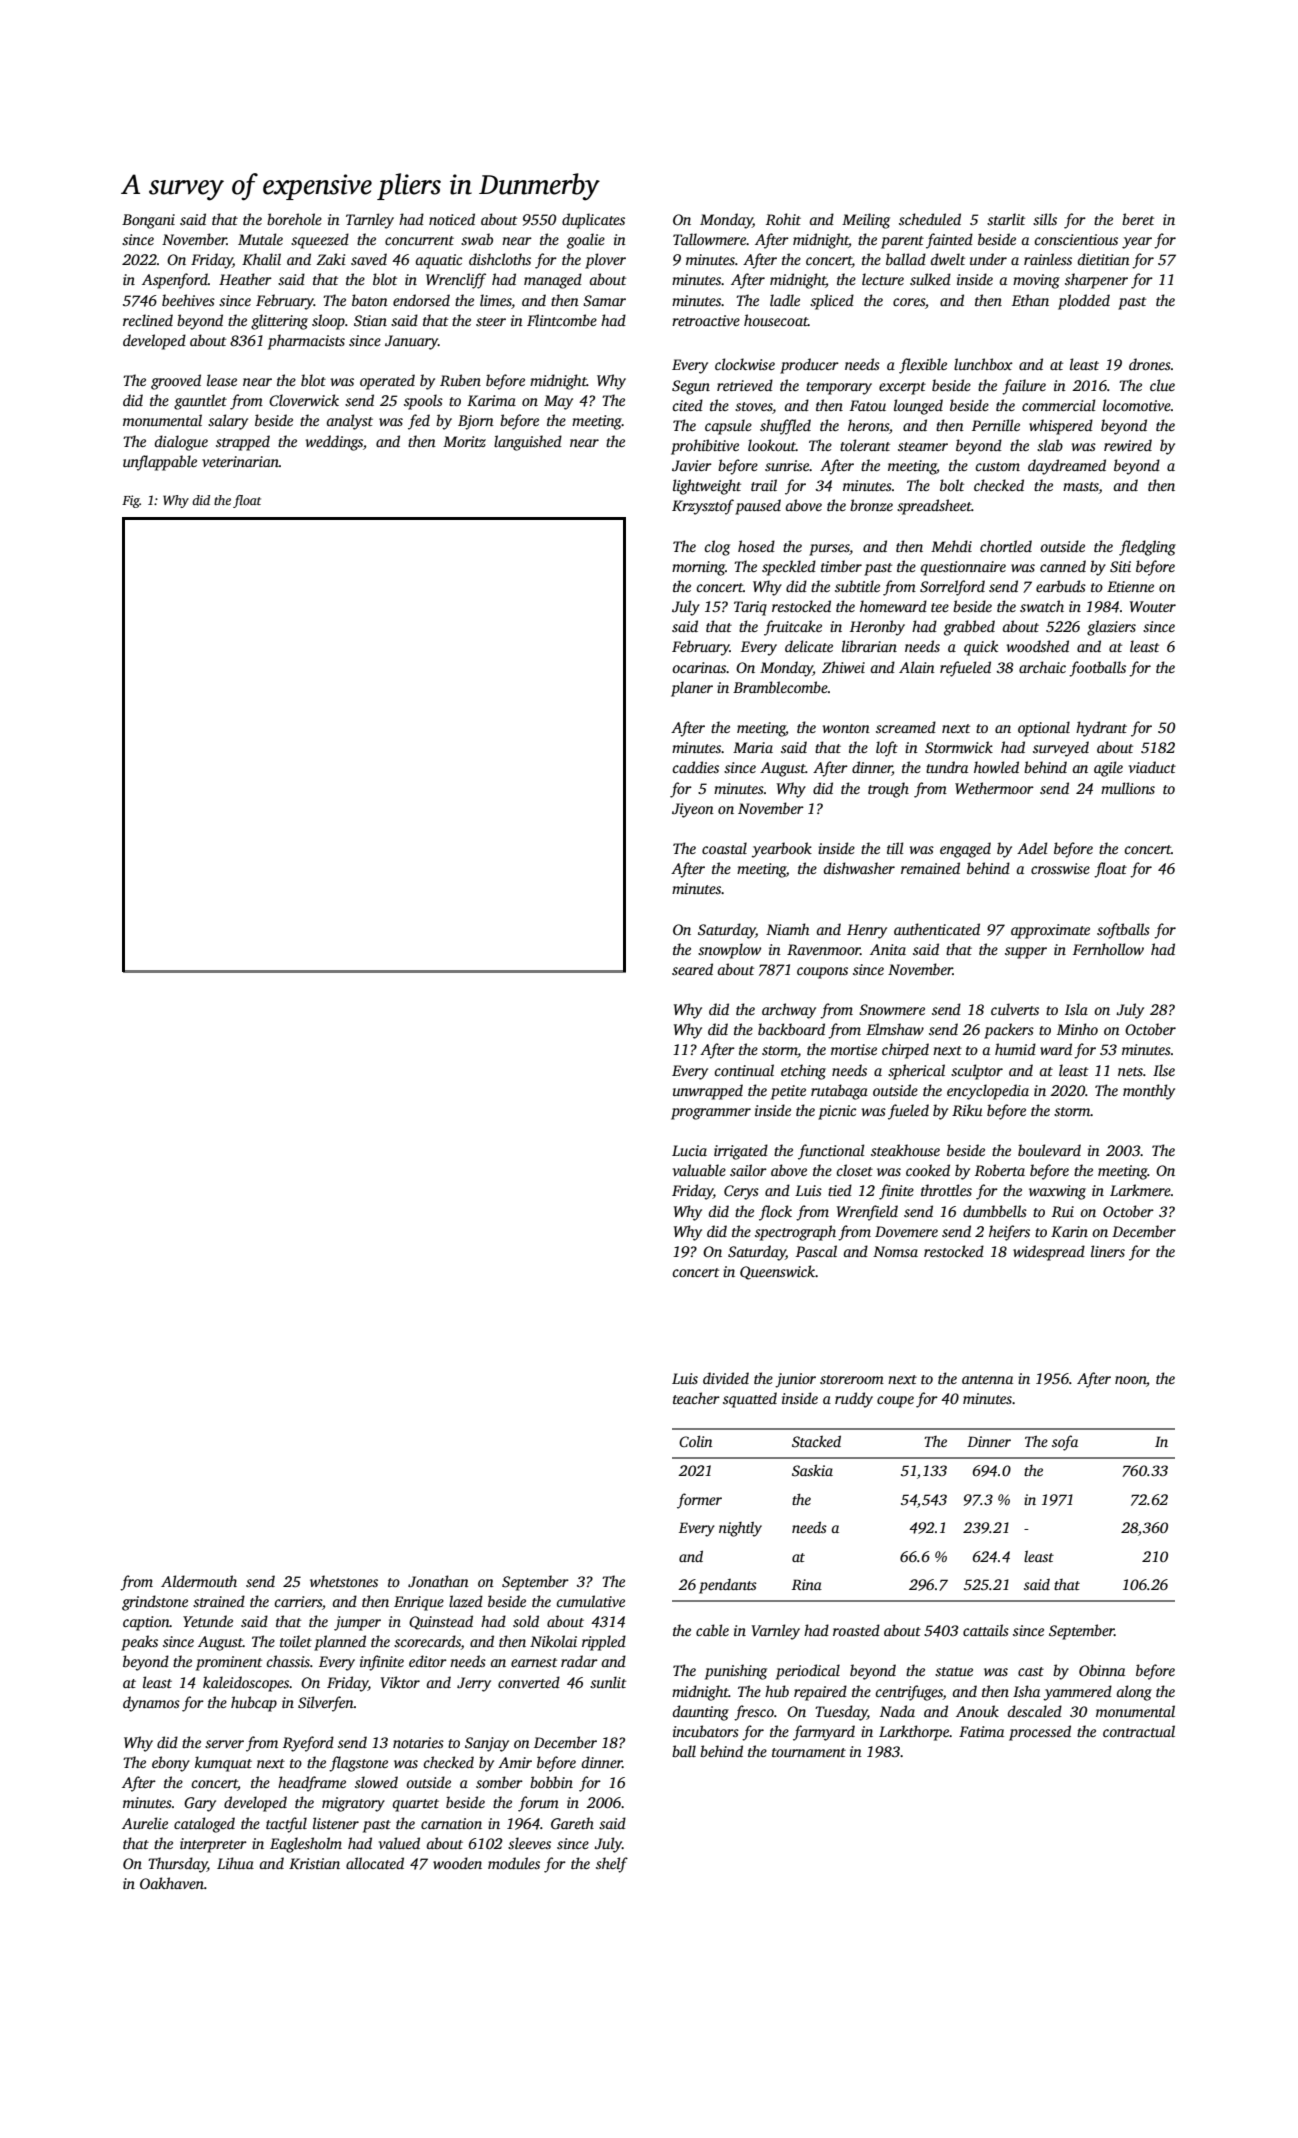 Image resolution: width=1298 pixels, height=2138 pixels. What do you see at coordinates (816, 1441) in the image?
I see `Stacked` at bounding box center [816, 1441].
